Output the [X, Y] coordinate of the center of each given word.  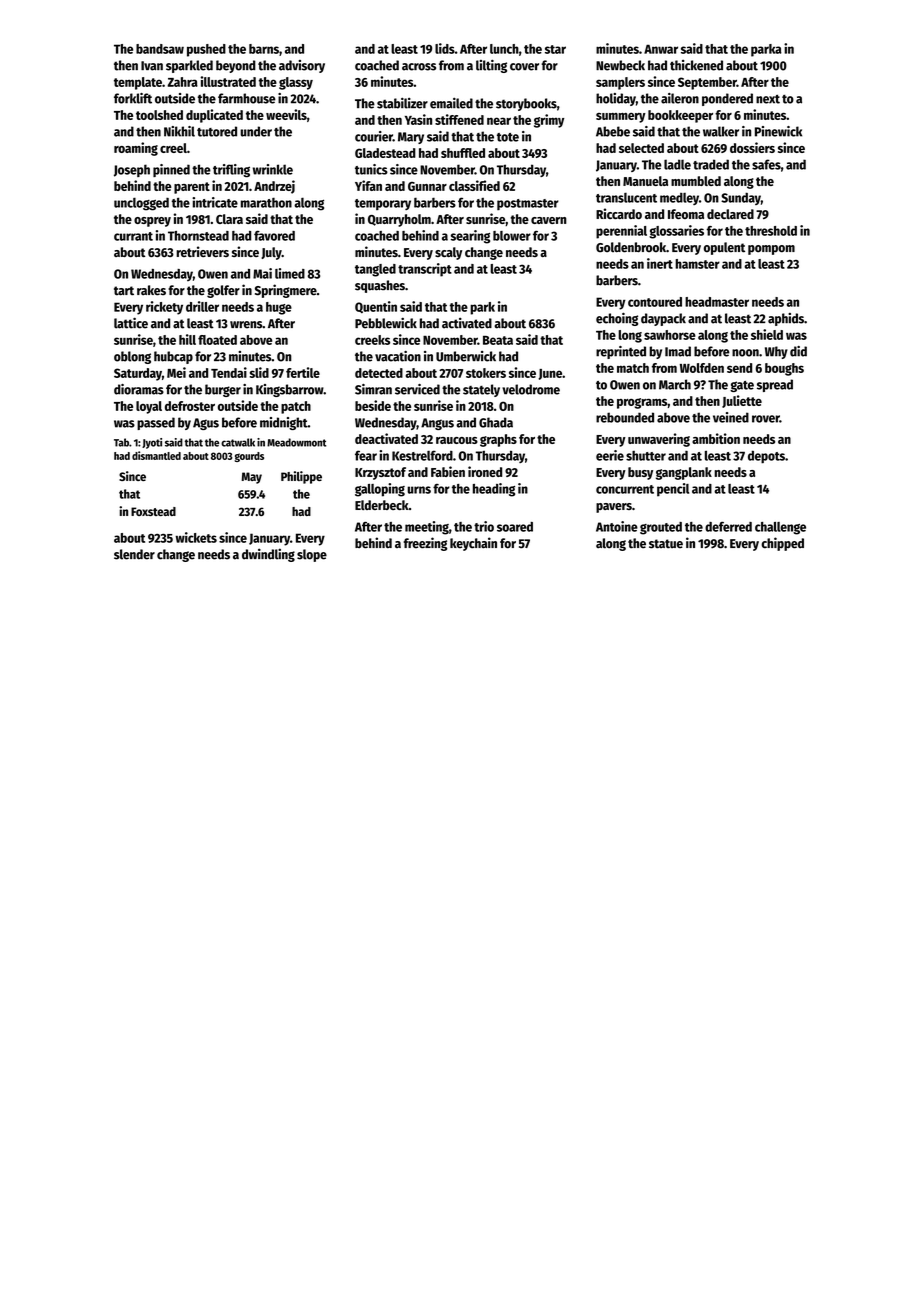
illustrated [228, 81]
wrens [246, 325]
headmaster [717, 302]
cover [524, 67]
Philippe [301, 477]
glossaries [676, 232]
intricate [215, 202]
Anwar [661, 49]
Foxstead [153, 511]
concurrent [625, 489]
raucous [457, 440]
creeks [372, 340]
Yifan [368, 185]
